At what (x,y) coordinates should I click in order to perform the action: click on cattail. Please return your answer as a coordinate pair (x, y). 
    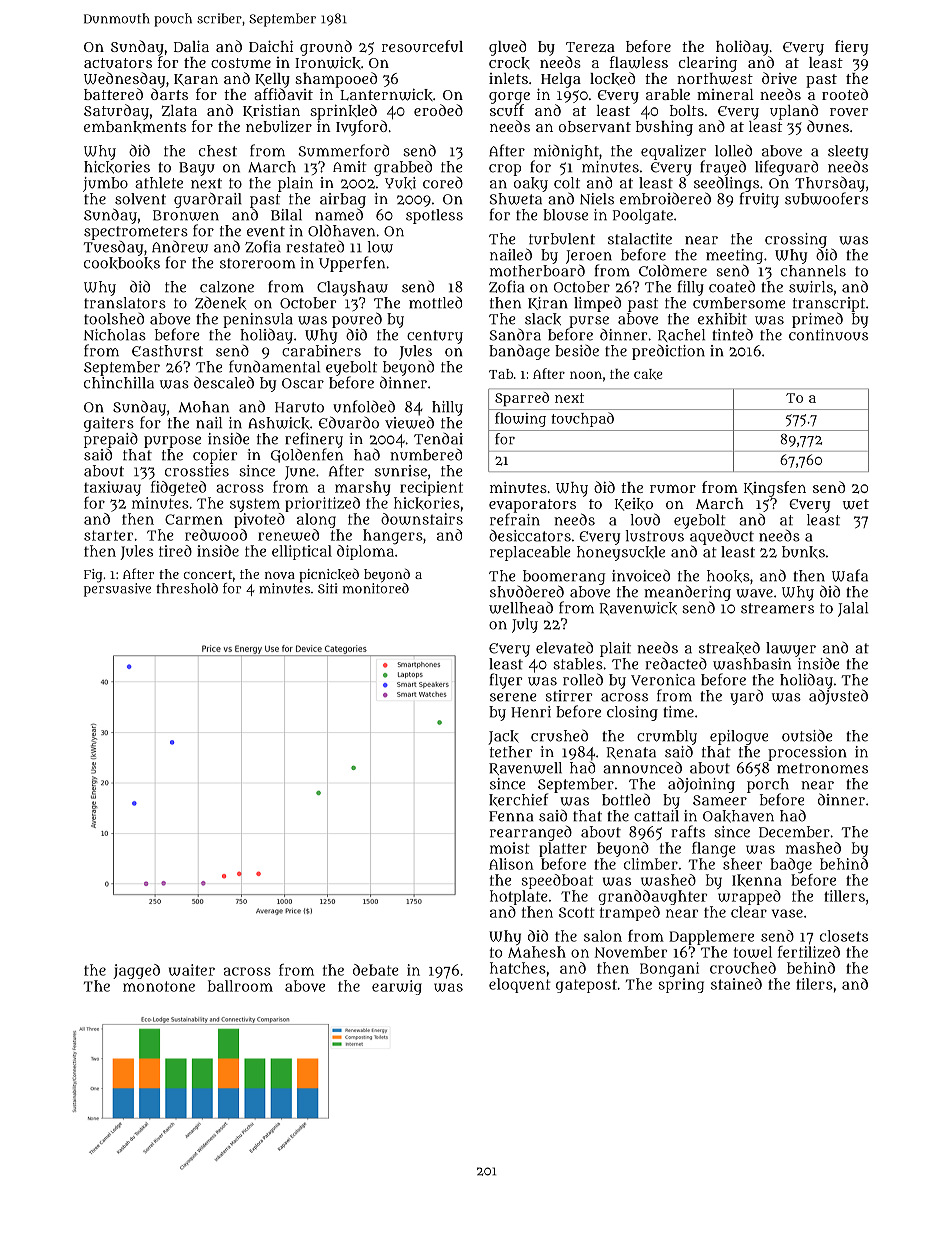
    Looking at the image, I should click on (656, 816).
